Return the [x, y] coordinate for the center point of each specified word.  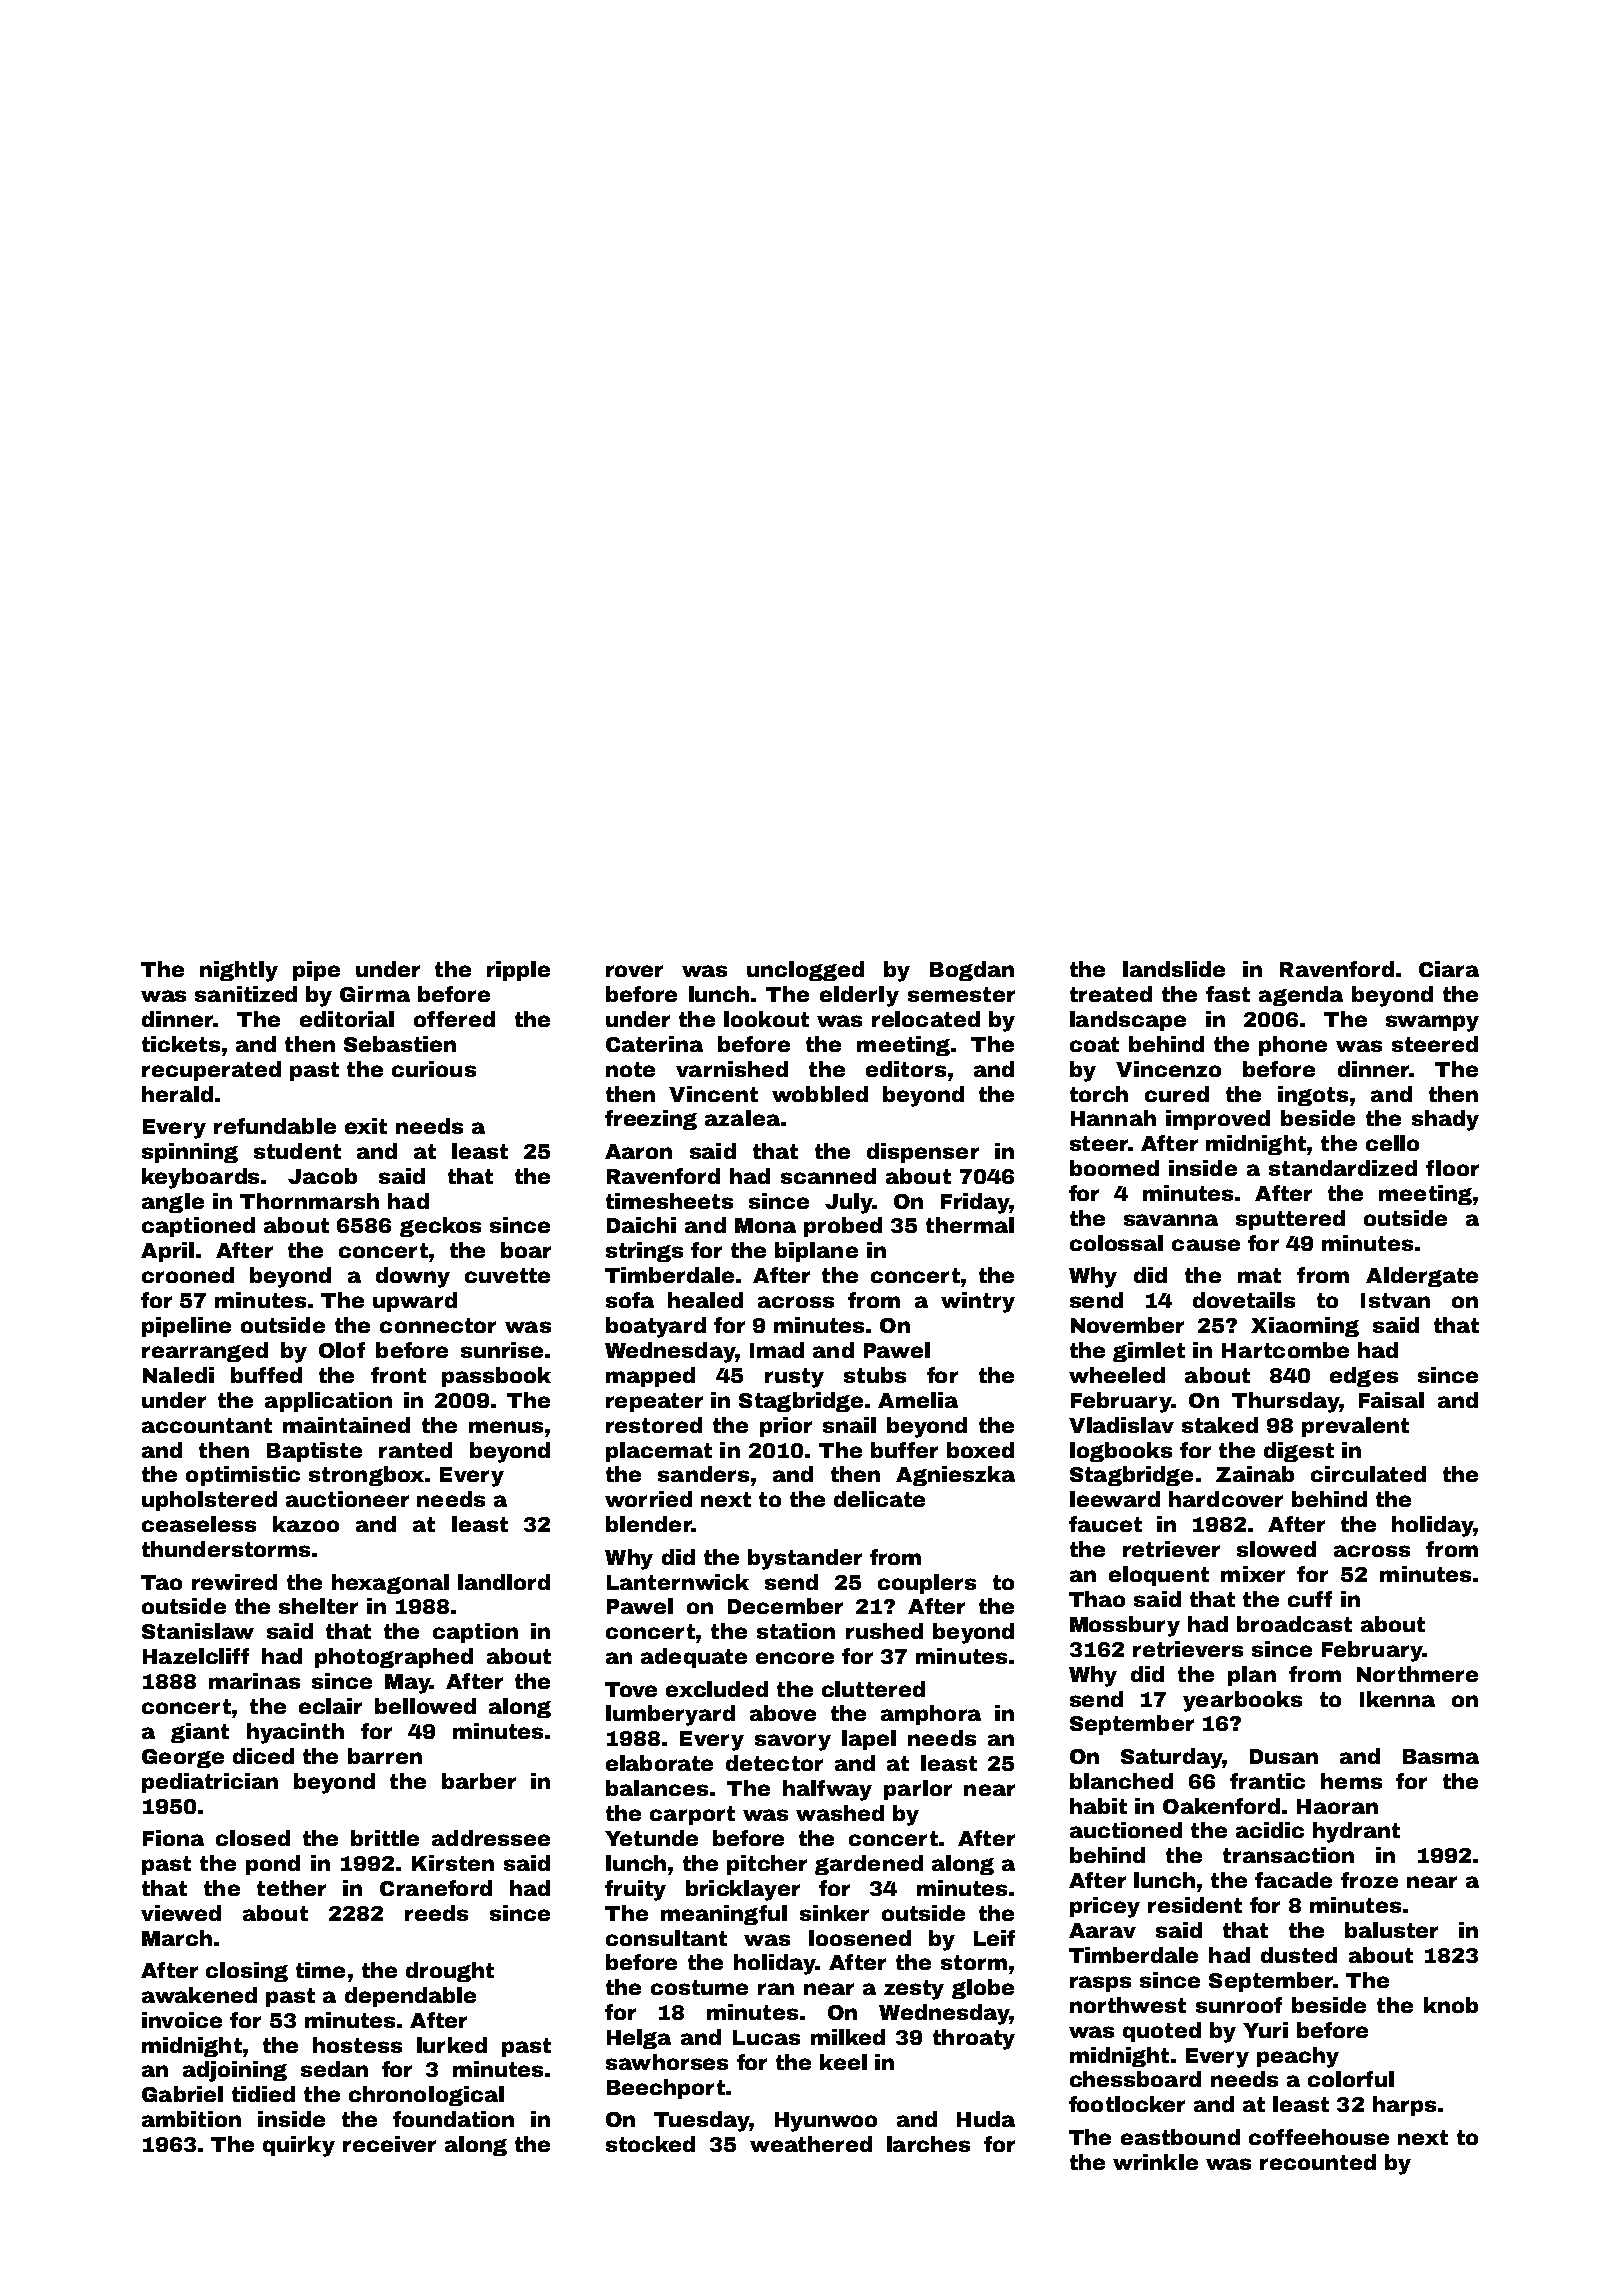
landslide [1174, 969]
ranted [415, 1450]
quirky [299, 2146]
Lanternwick [678, 1582]
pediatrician [210, 1783]
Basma [1441, 1756]
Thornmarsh [309, 1201]
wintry [978, 1302]
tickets [181, 1044]
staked [1220, 1425]
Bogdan [972, 971]
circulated [1368, 1474]
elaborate [659, 1763]
